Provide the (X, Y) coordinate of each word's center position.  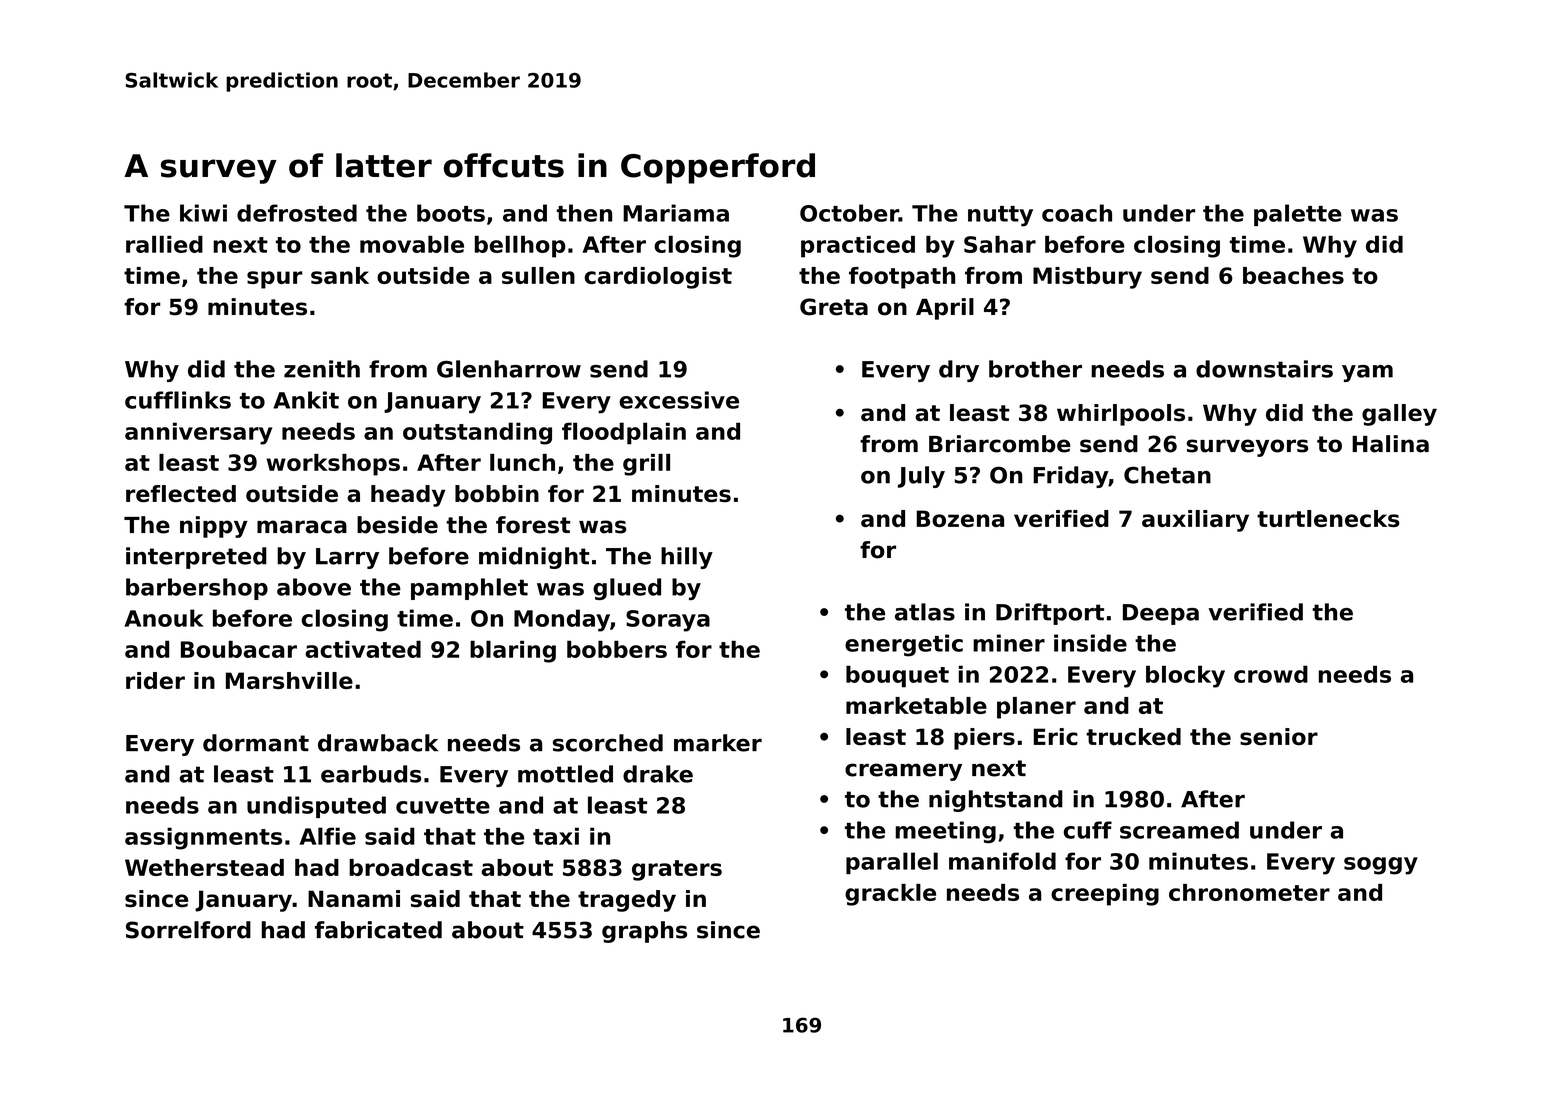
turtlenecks (1328, 518)
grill (646, 465)
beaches (1293, 275)
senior (1279, 737)
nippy (214, 527)
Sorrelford (188, 930)
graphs (644, 932)
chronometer (1249, 892)
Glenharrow (509, 369)
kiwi (203, 213)
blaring (513, 652)
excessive (679, 400)
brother (1035, 369)
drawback (378, 743)
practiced (858, 247)
